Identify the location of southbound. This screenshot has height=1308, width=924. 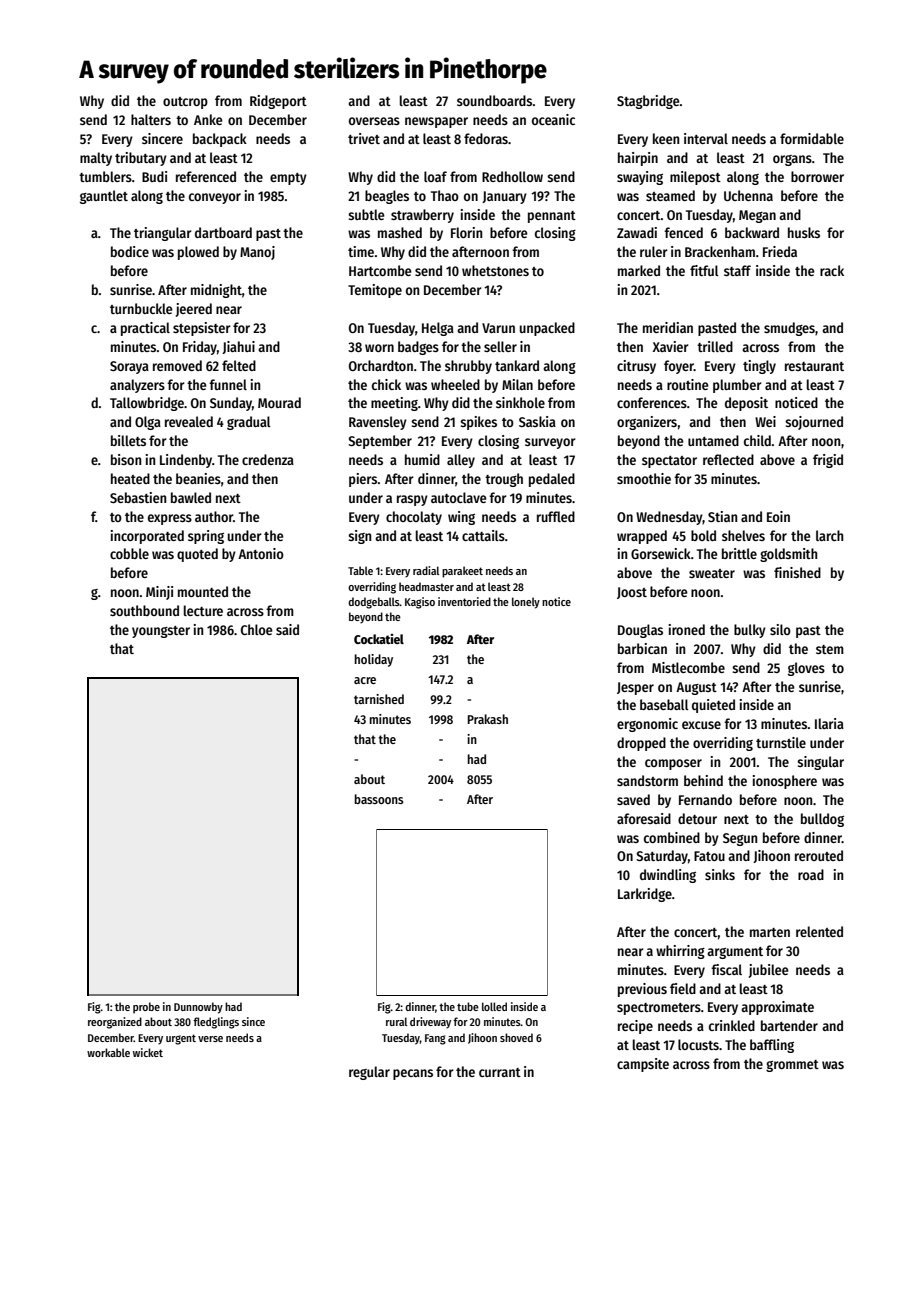
(144, 610).
